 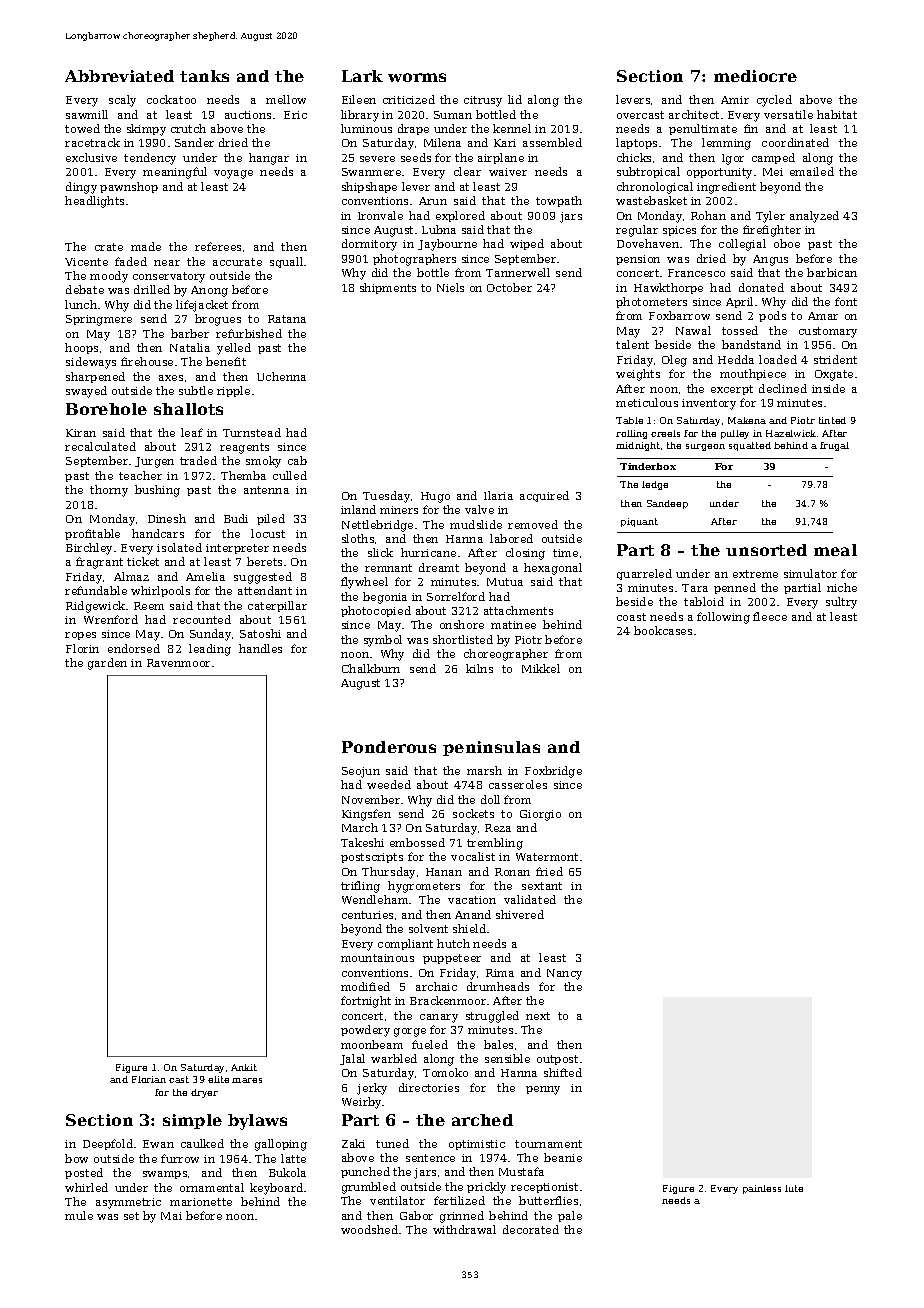 What do you see at coordinates (837, 114) in the screenshot?
I see `habitat` at bounding box center [837, 114].
